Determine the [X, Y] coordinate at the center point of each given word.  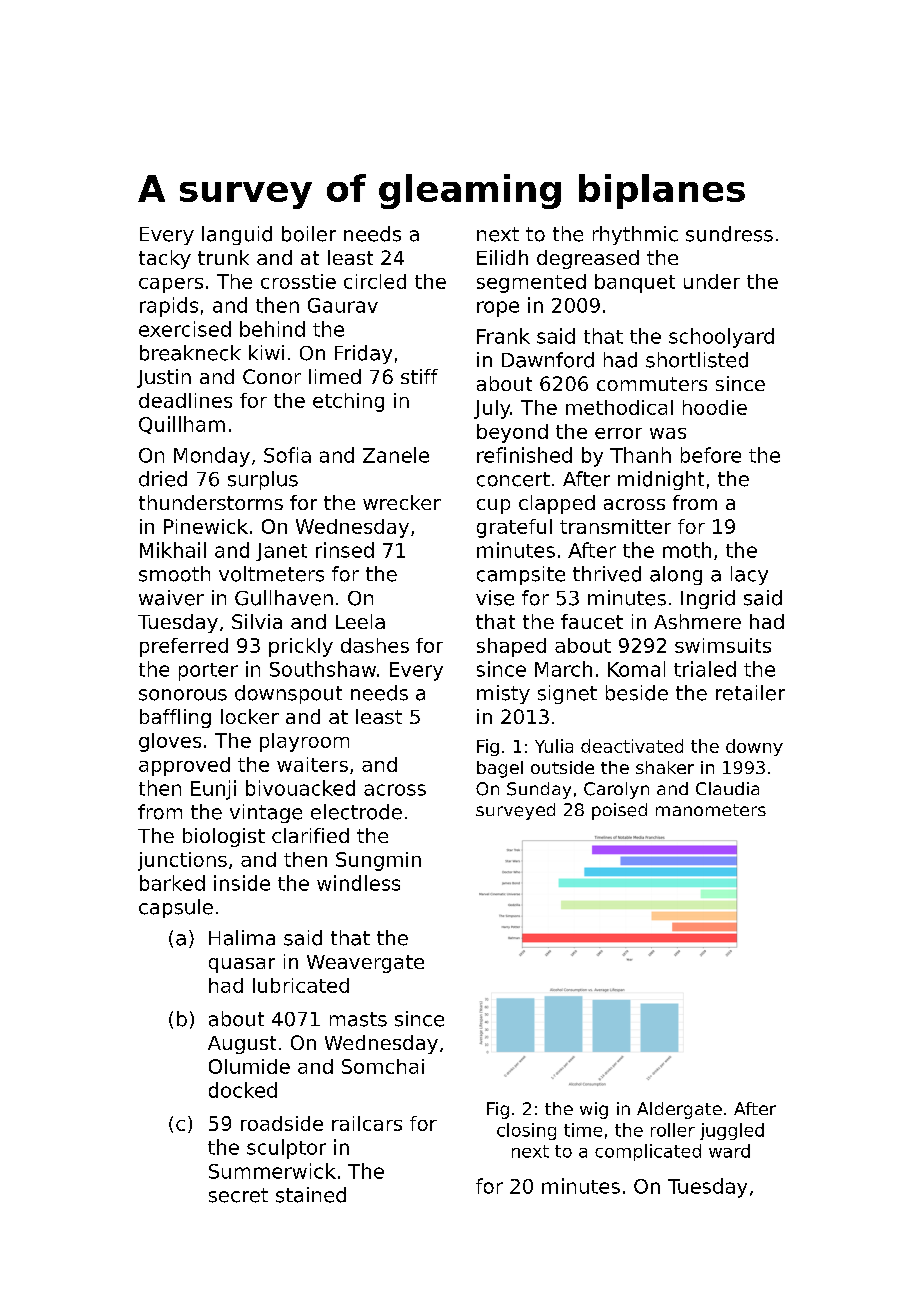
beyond [512, 433]
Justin [164, 378]
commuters [652, 384]
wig [594, 1110]
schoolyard [721, 338]
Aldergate [679, 1110]
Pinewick [206, 526]
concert [513, 479]
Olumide [249, 1066]
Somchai [383, 1066]
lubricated [301, 985]
